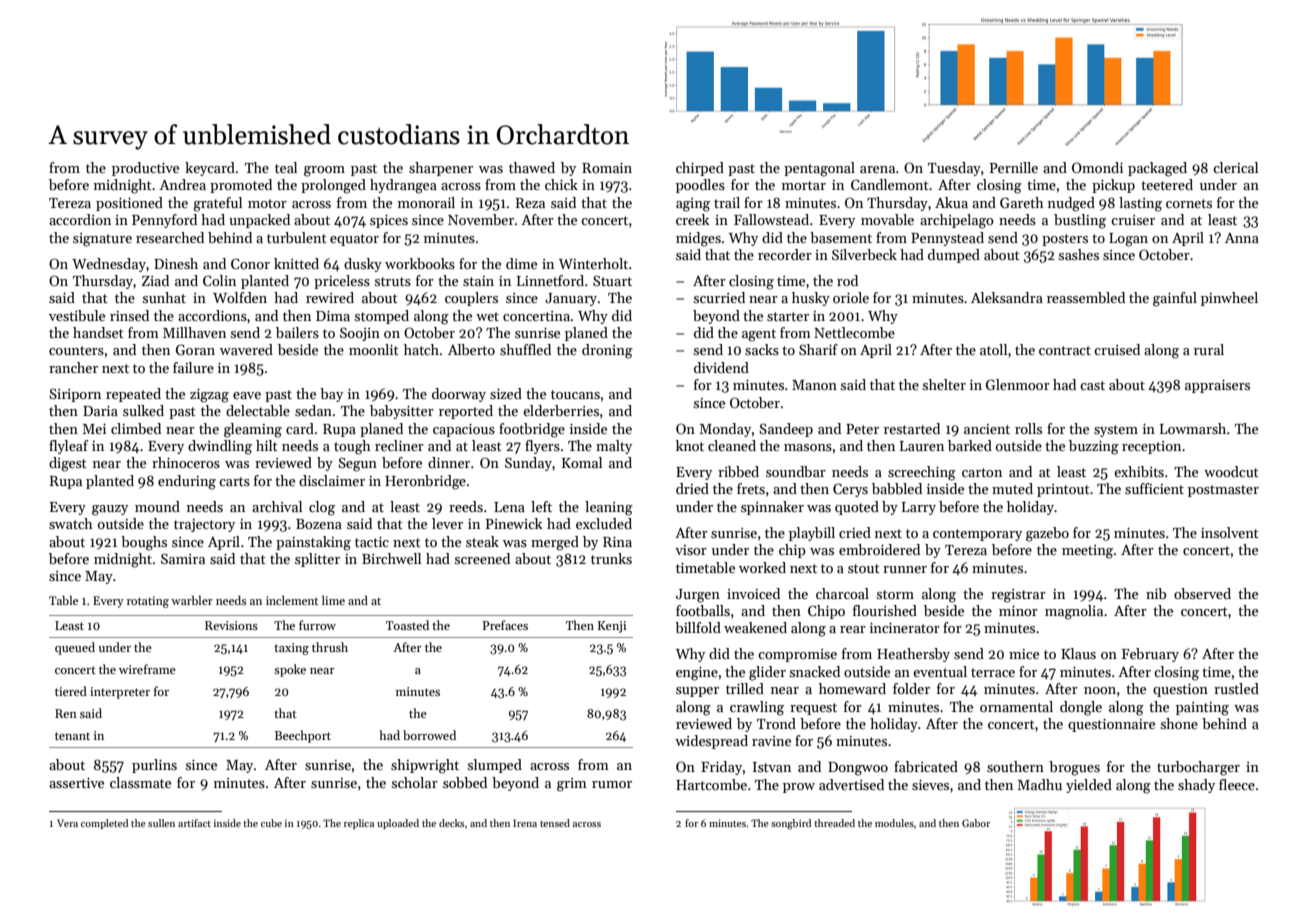  I want to click on scurried, so click(719, 297).
